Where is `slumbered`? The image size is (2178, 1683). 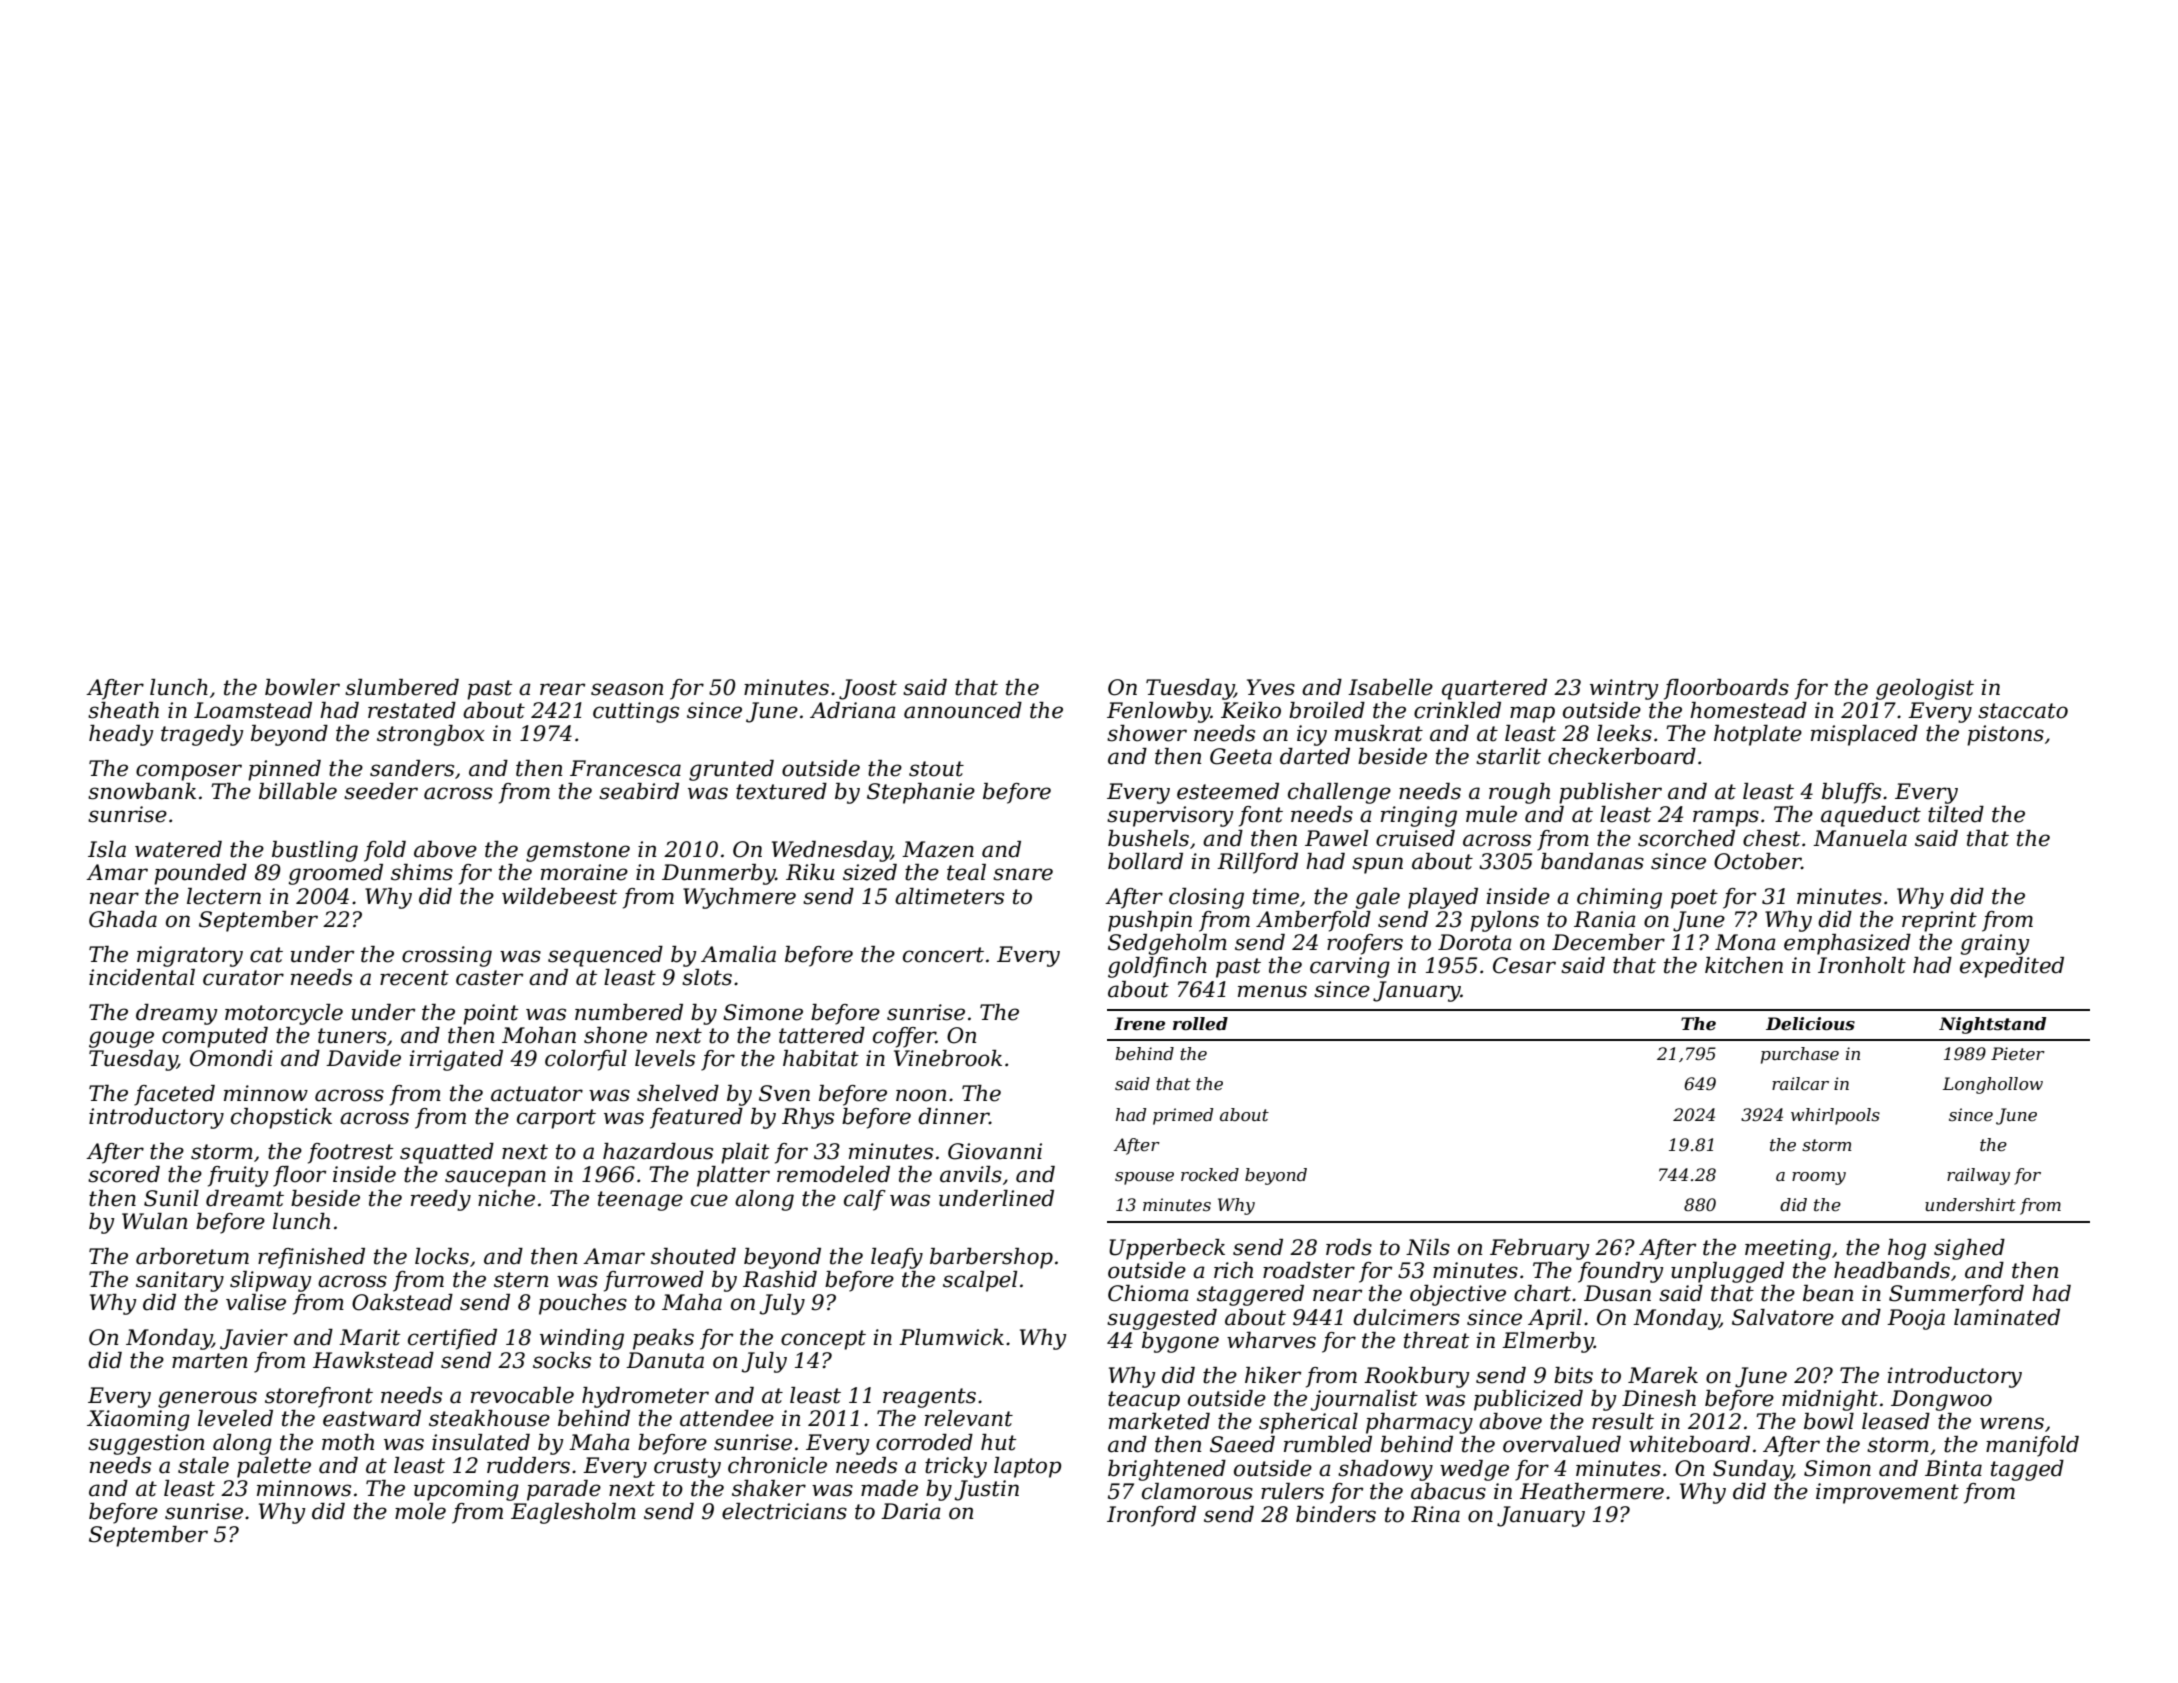 slumbered is located at coordinates (402, 687).
